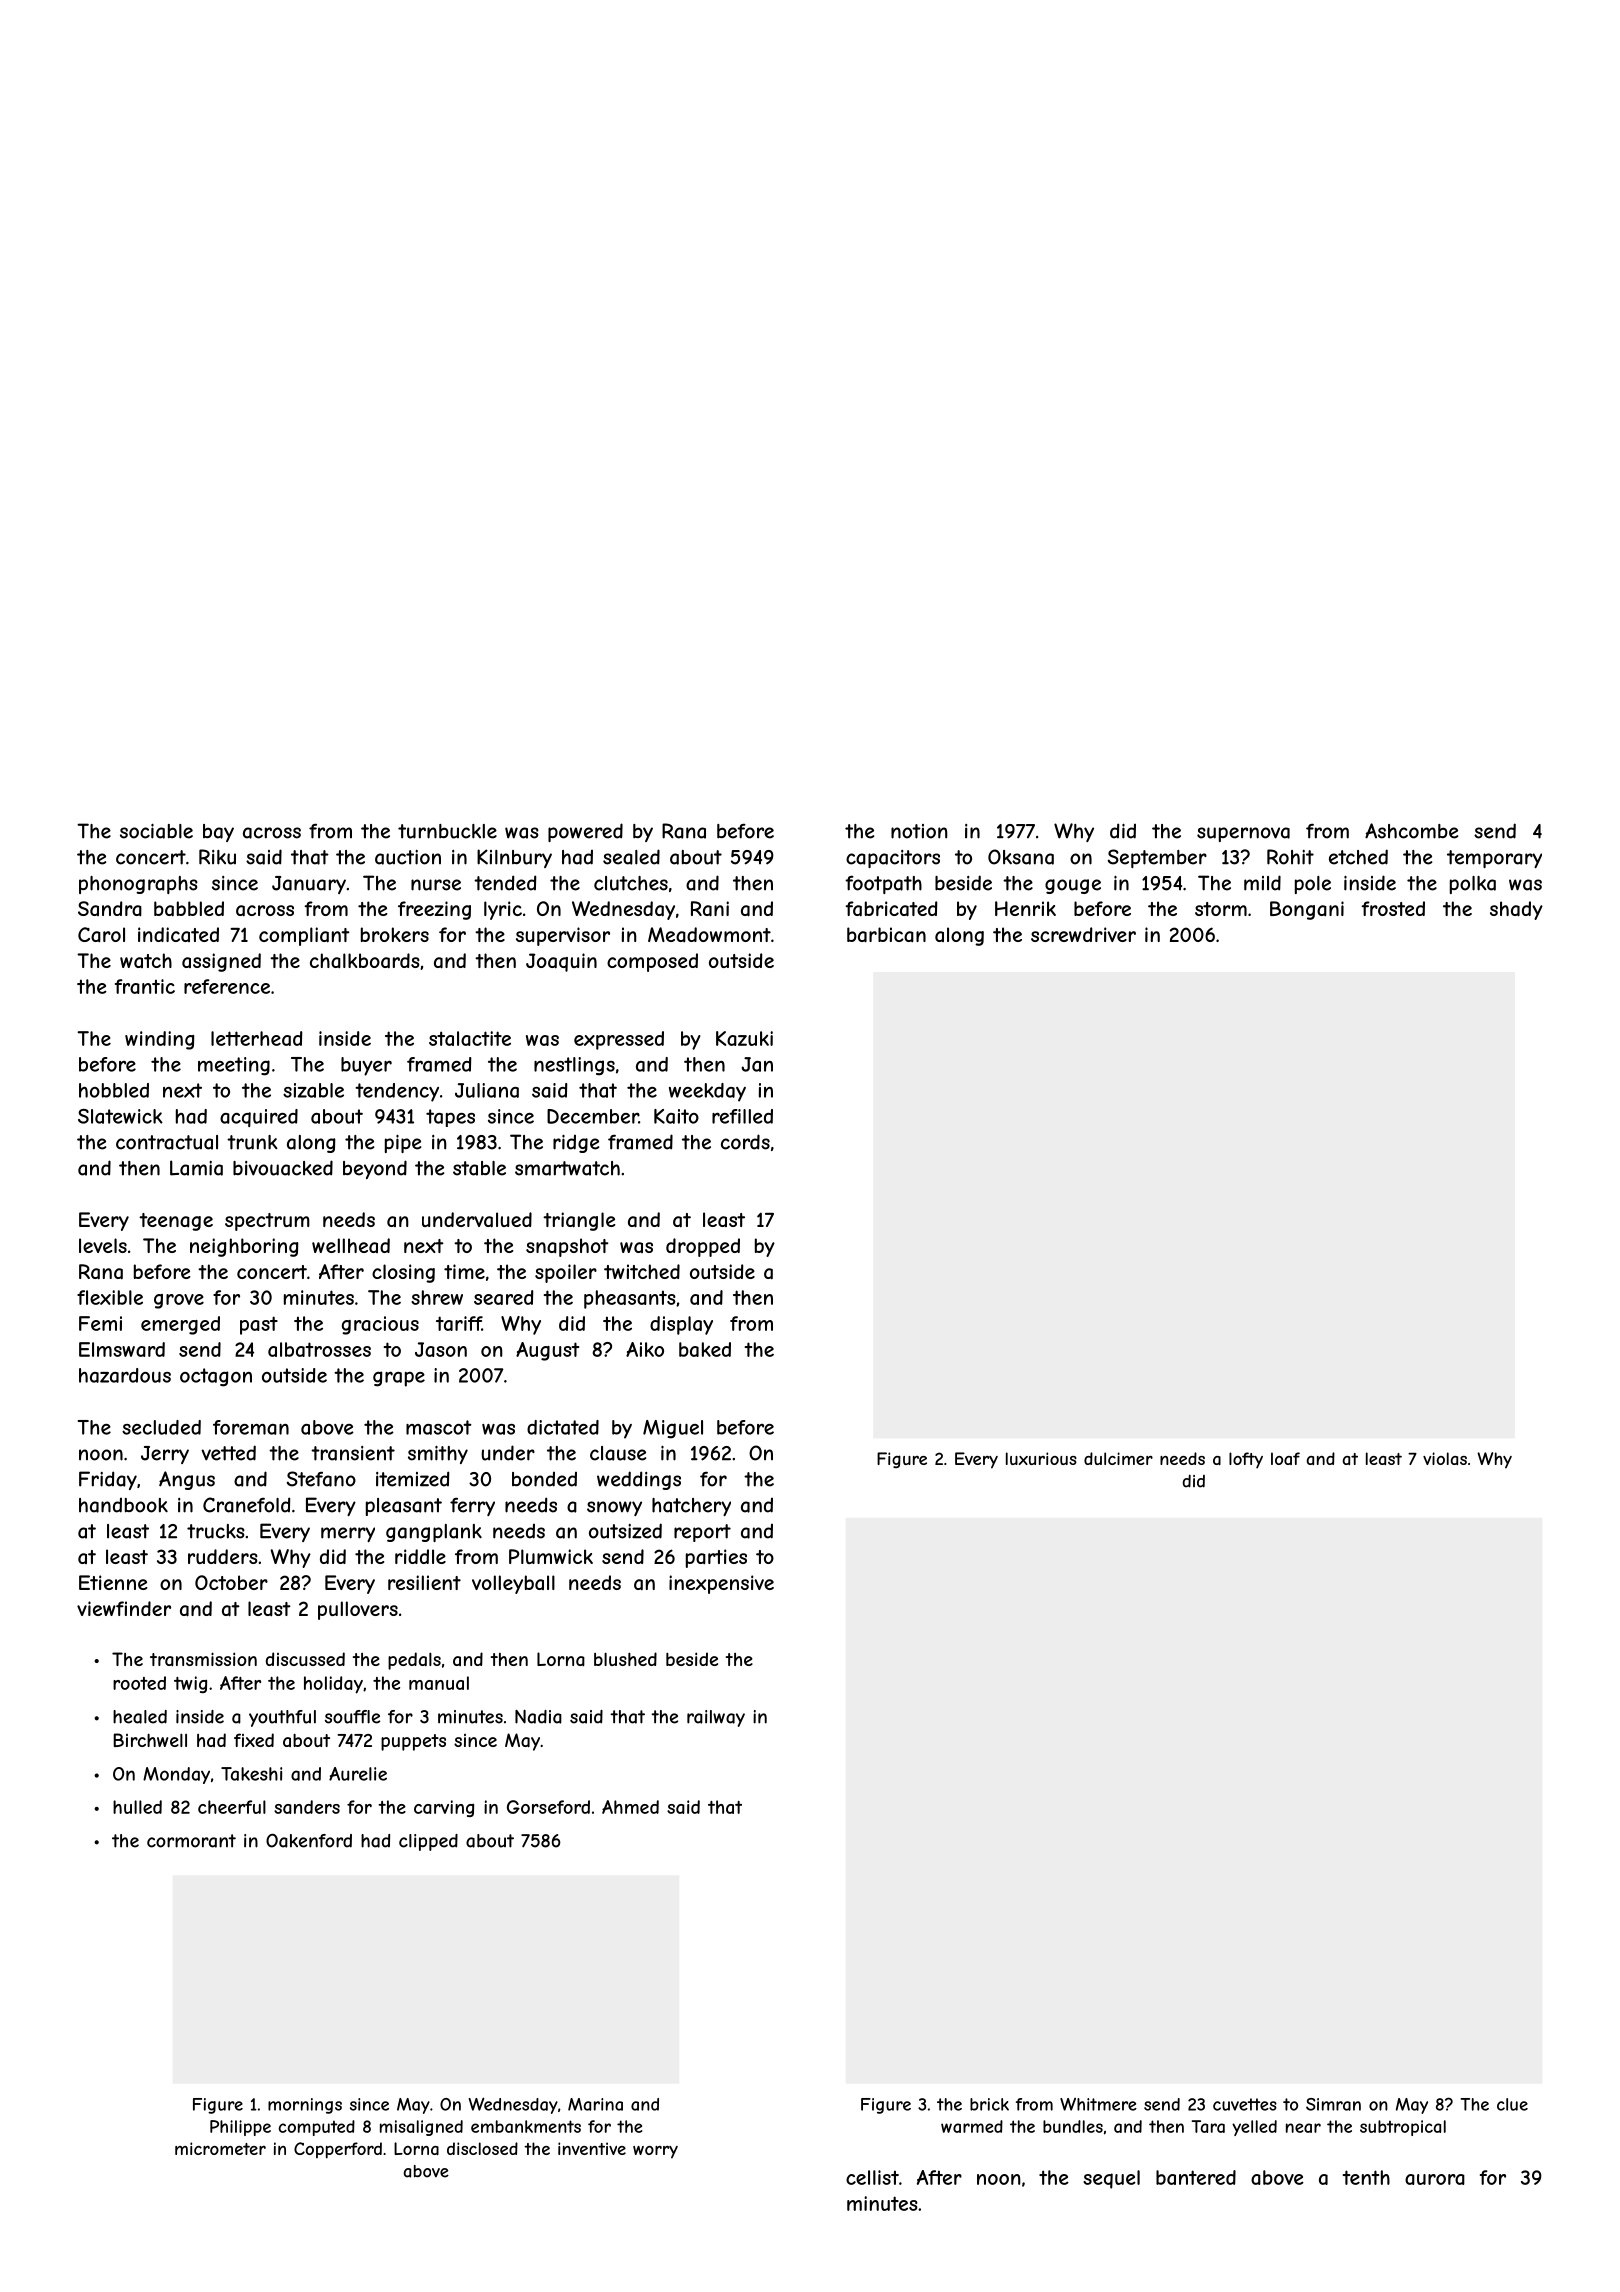  What do you see at coordinates (156, 831) in the image?
I see `sociable` at bounding box center [156, 831].
